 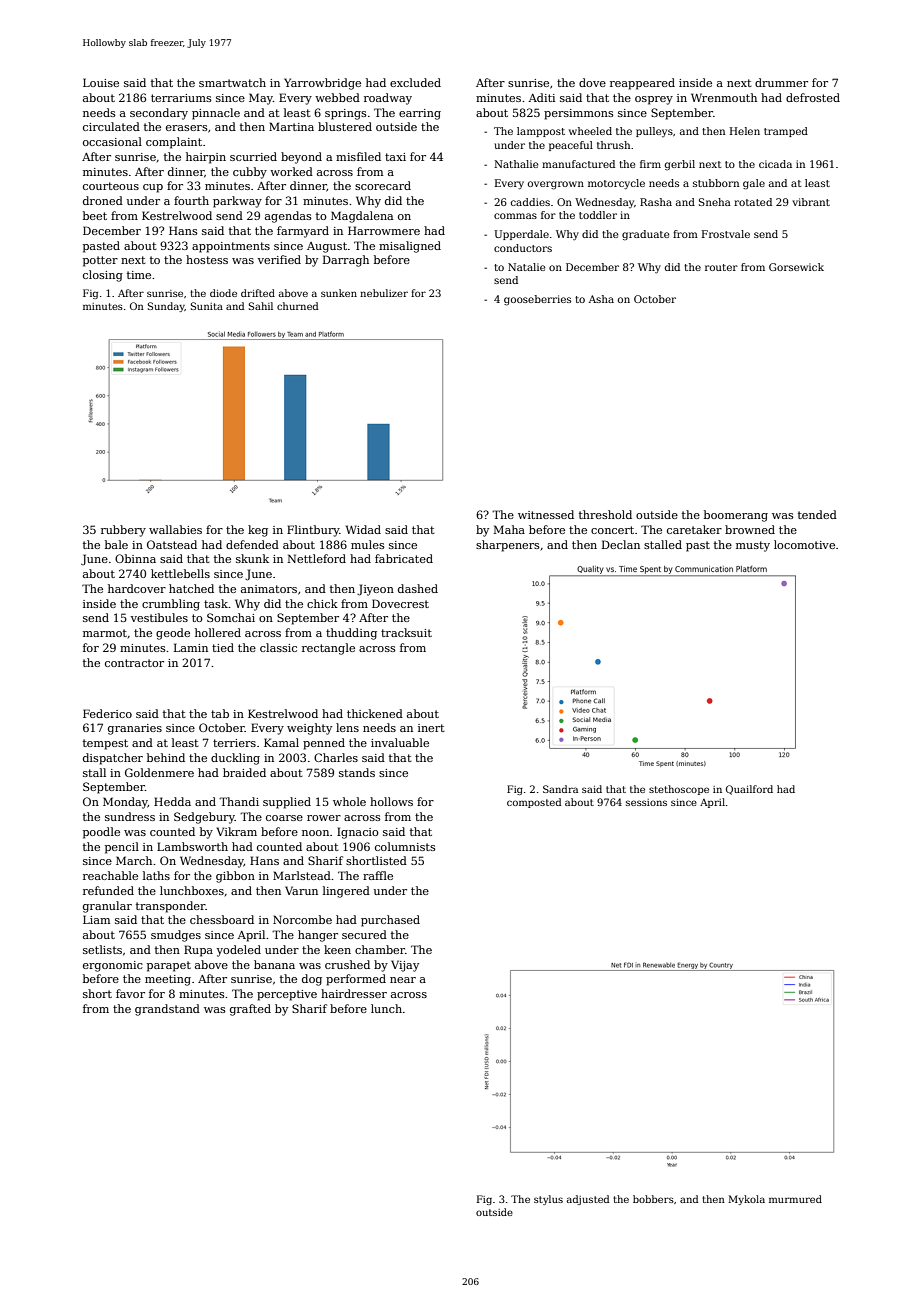 What do you see at coordinates (403, 980) in the document?
I see `near` at bounding box center [403, 980].
